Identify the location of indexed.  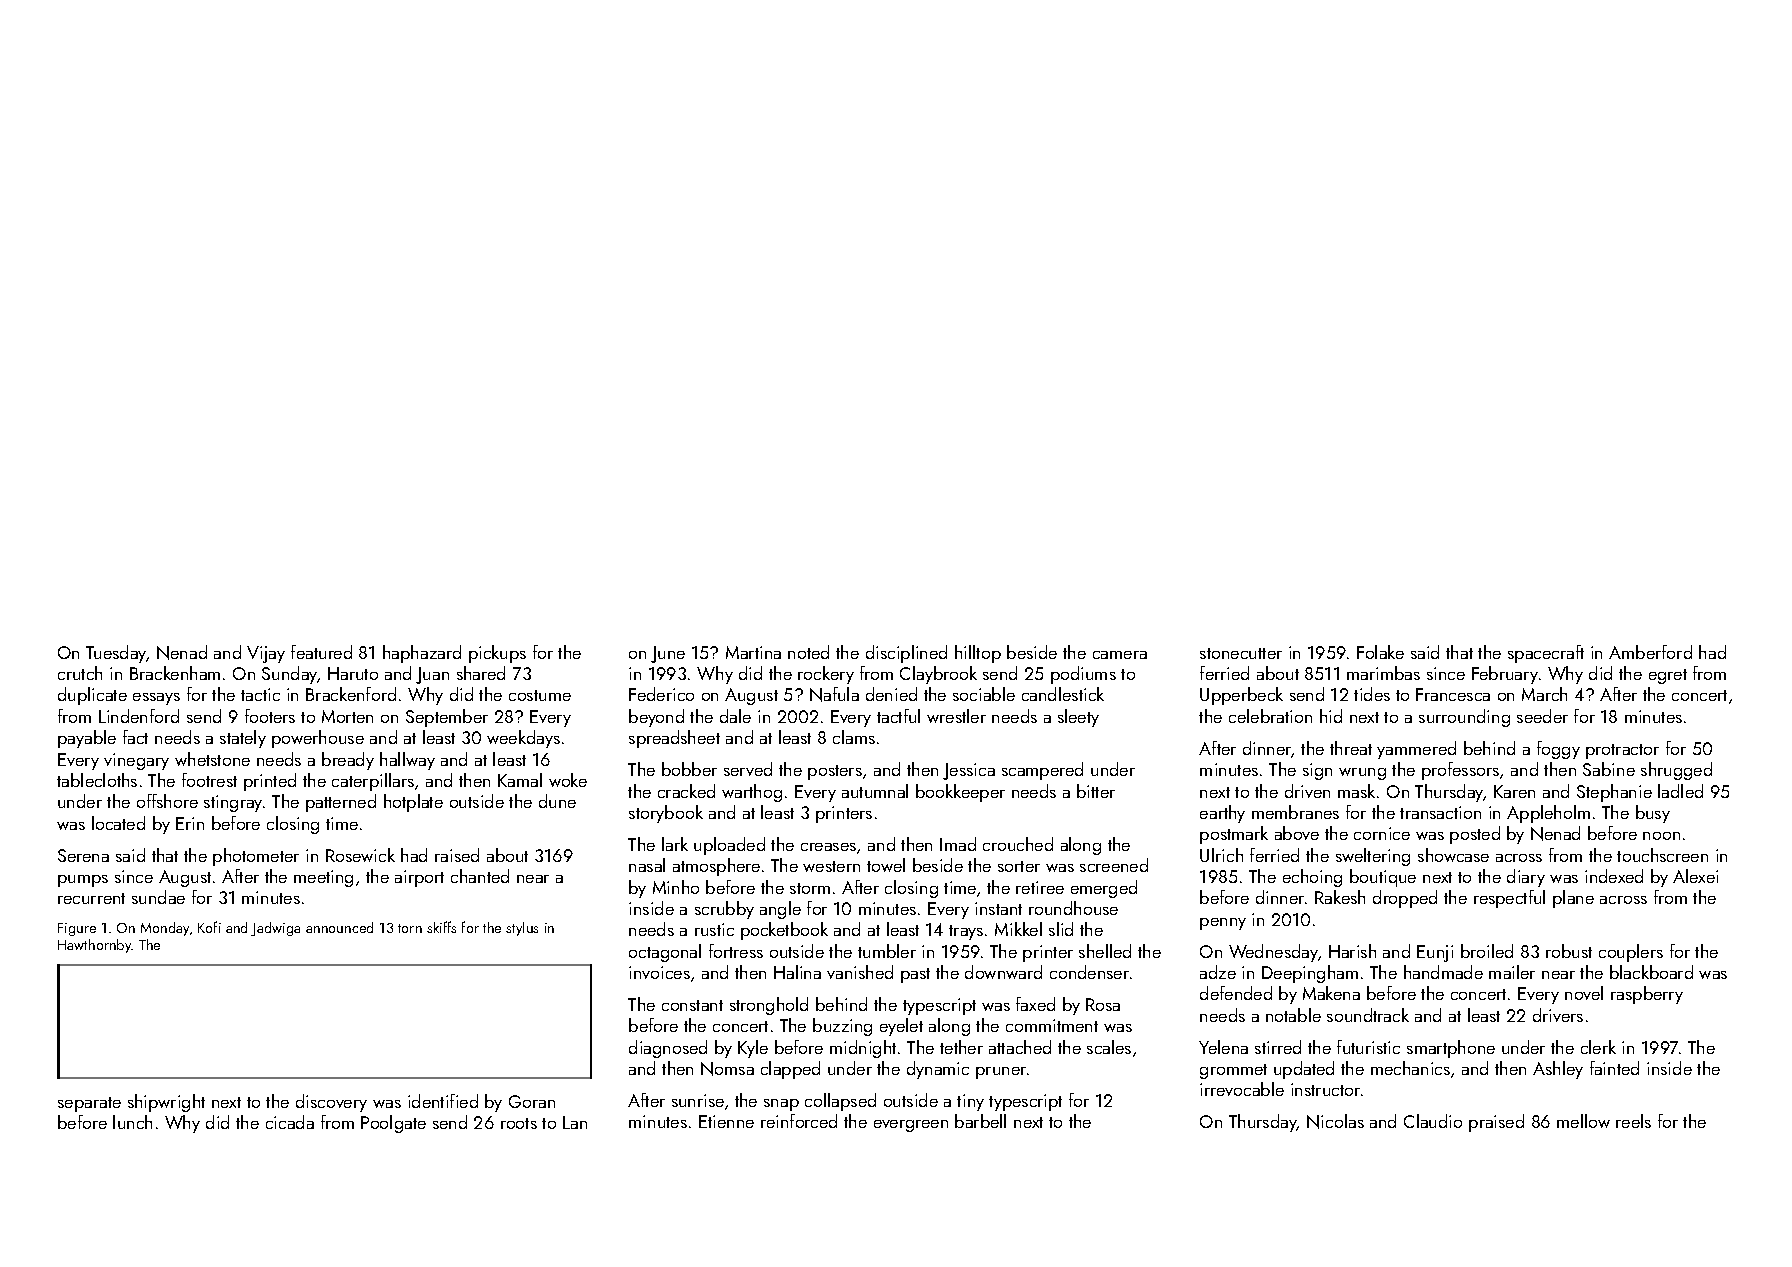
(1614, 876).
